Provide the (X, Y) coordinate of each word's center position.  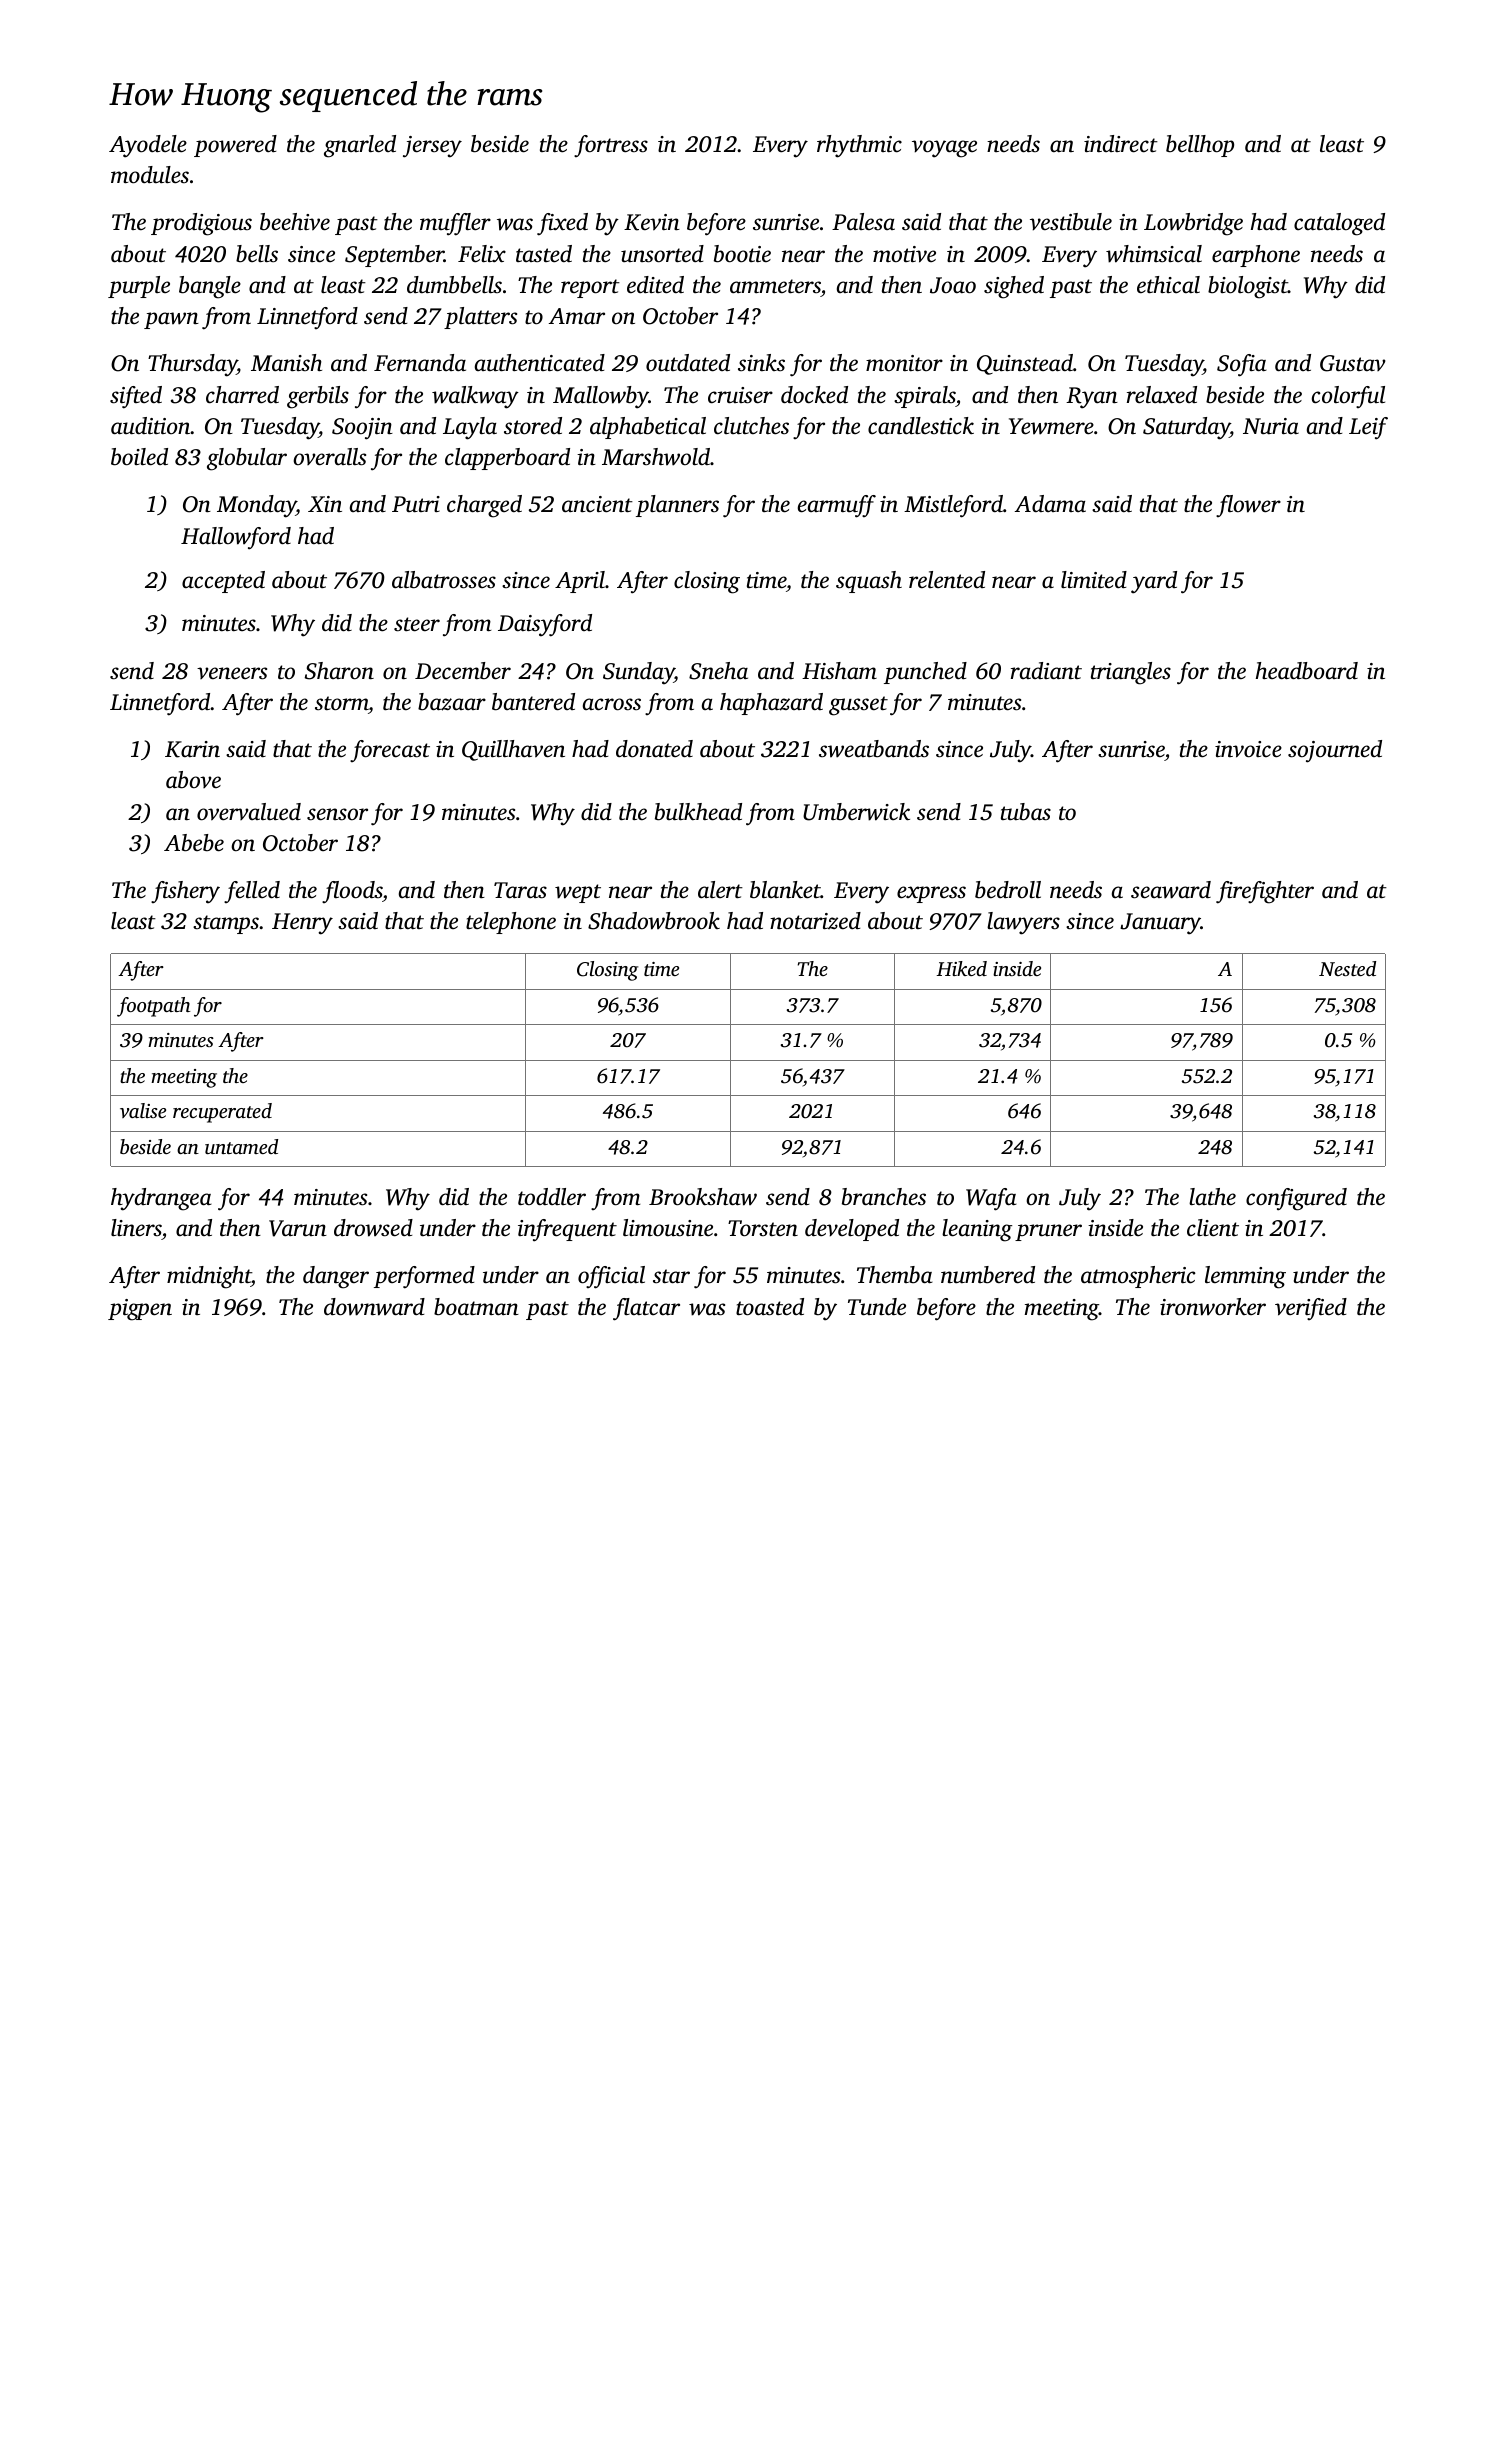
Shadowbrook (654, 921)
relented (947, 580)
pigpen (140, 1310)
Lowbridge (1193, 224)
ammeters (775, 286)
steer (417, 624)
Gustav (1353, 363)
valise (143, 1110)
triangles (1131, 673)
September (394, 256)
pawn (171, 320)
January (1160, 924)
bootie (742, 254)
